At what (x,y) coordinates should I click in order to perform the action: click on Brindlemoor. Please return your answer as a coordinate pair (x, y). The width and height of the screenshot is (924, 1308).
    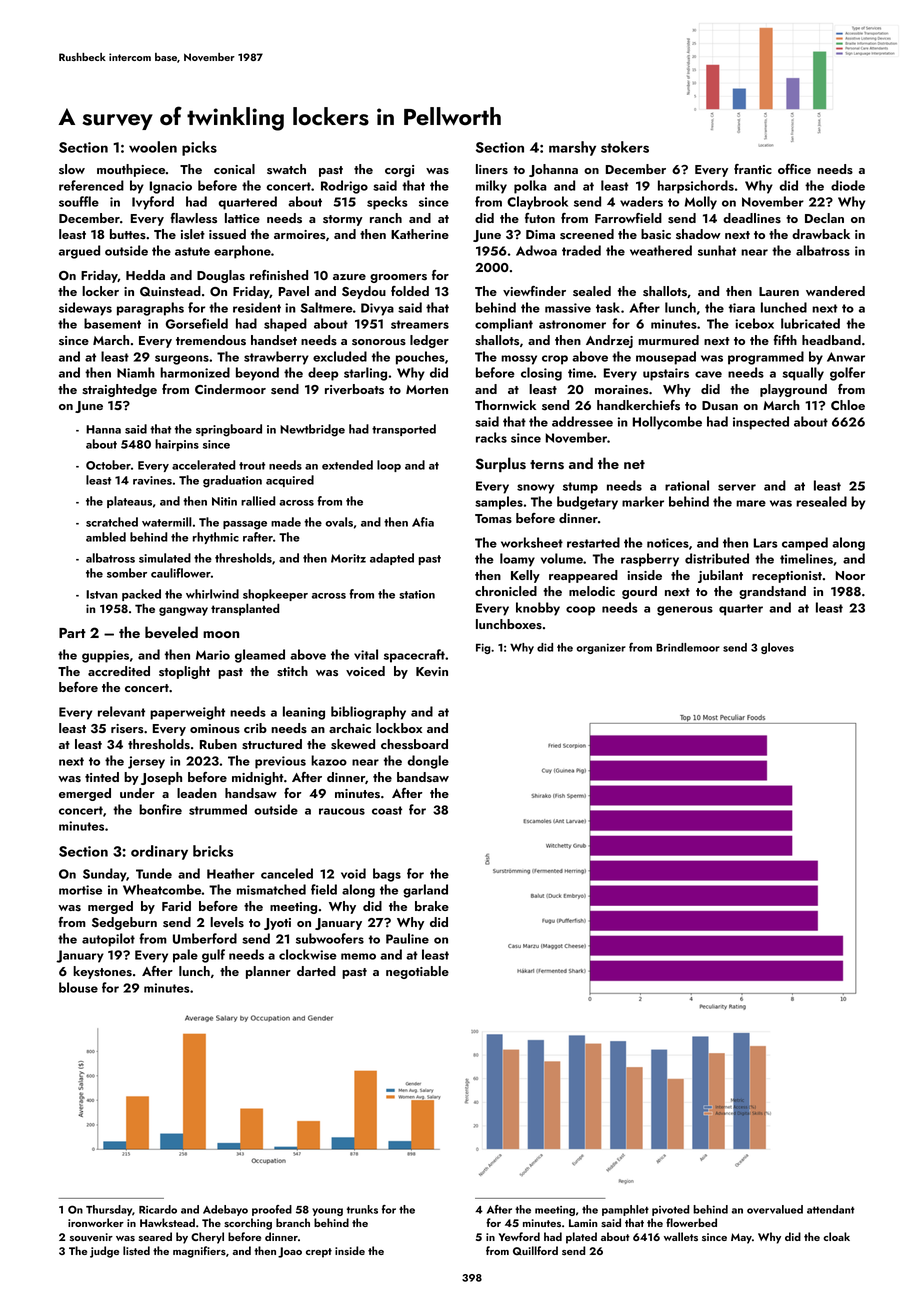
    Looking at the image, I should click on (688, 647).
